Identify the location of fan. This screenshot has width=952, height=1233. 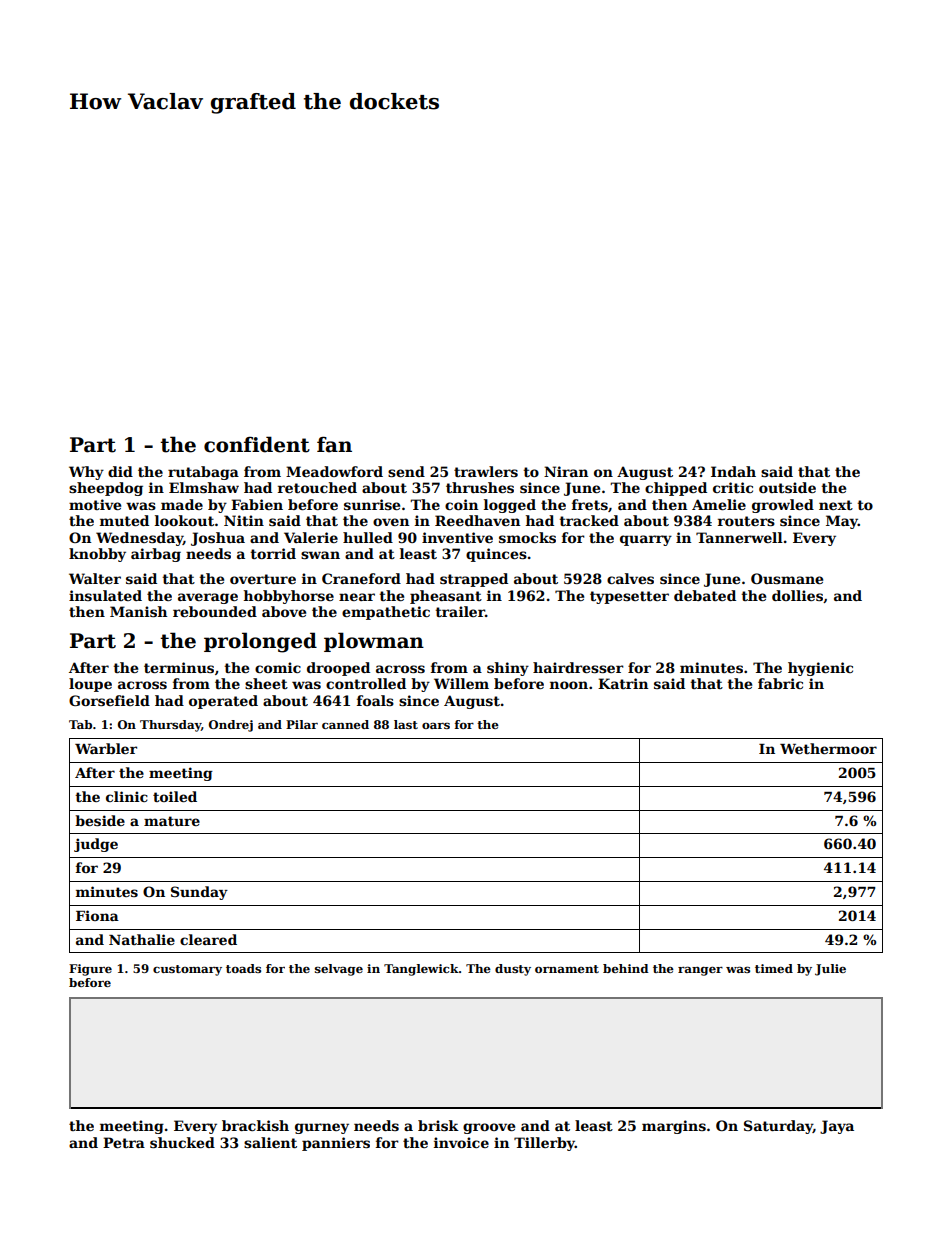
(334, 445).
